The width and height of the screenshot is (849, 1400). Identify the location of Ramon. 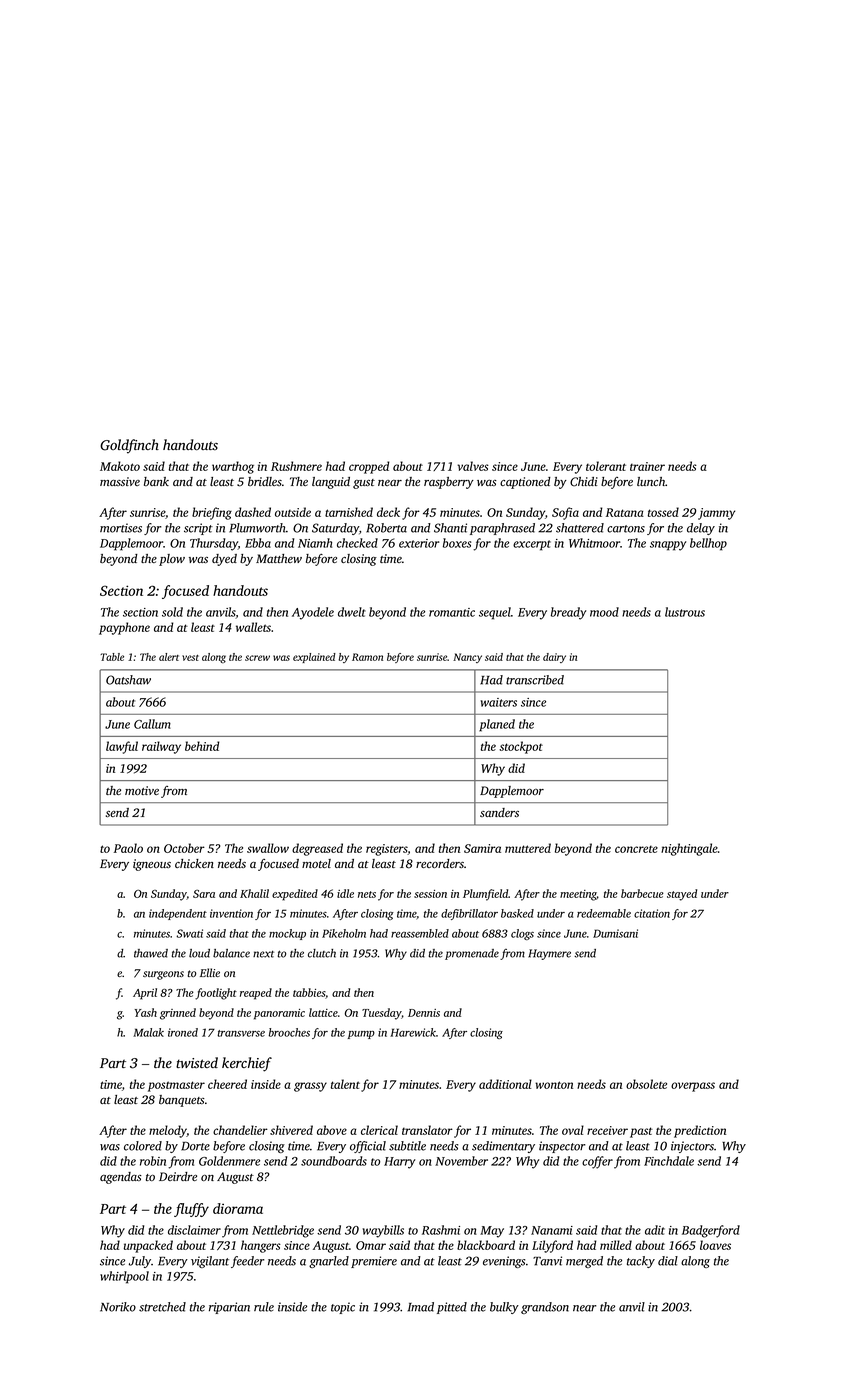
(367, 657).
